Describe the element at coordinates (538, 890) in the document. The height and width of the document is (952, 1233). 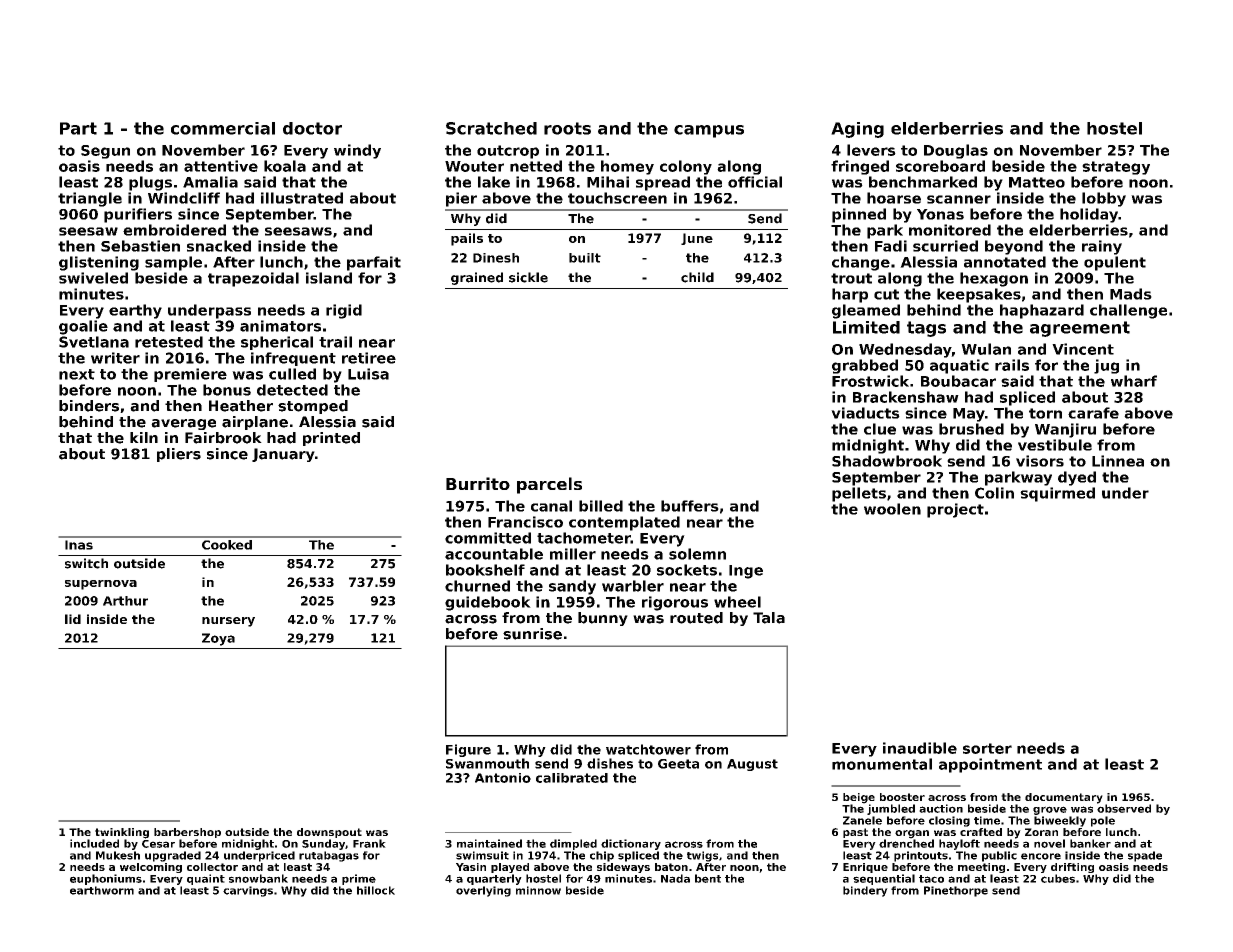
I see `minnow` at that location.
